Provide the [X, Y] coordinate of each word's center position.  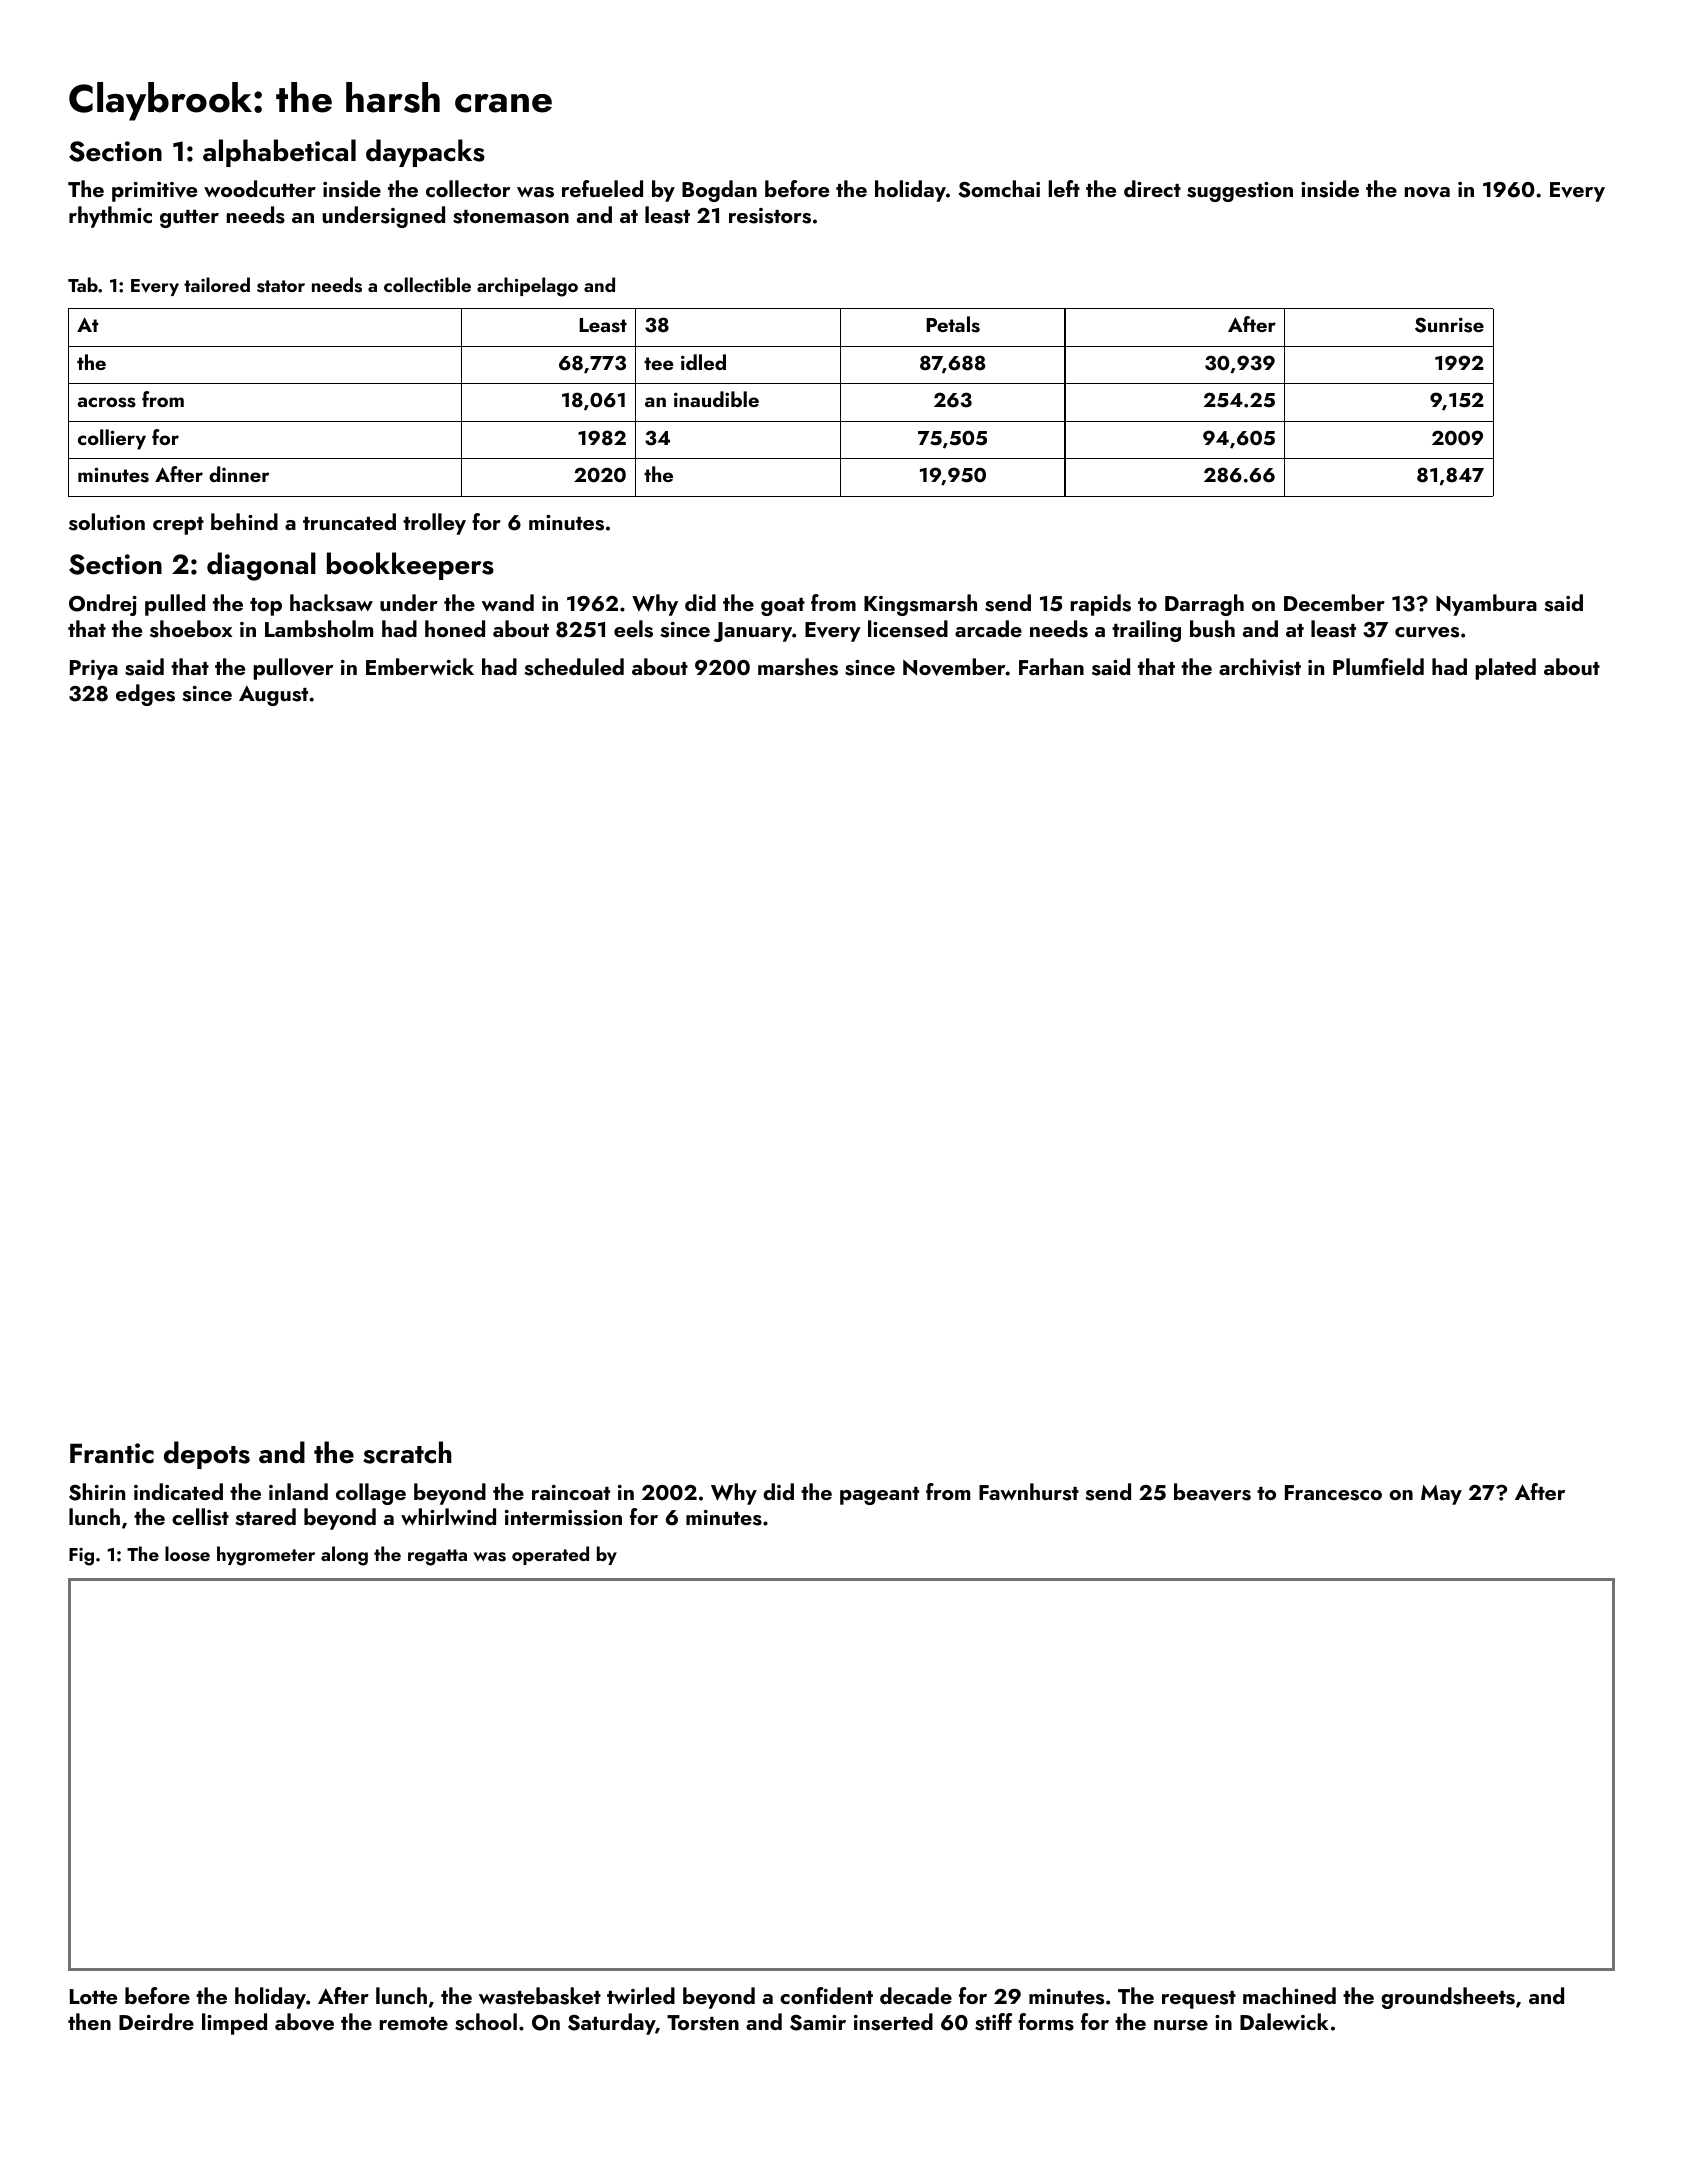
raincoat [571, 1492]
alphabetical [279, 153]
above [304, 2022]
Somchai [999, 189]
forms [1046, 2022]
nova [1427, 192]
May [1441, 1495]
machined [1289, 1995]
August [273, 695]
